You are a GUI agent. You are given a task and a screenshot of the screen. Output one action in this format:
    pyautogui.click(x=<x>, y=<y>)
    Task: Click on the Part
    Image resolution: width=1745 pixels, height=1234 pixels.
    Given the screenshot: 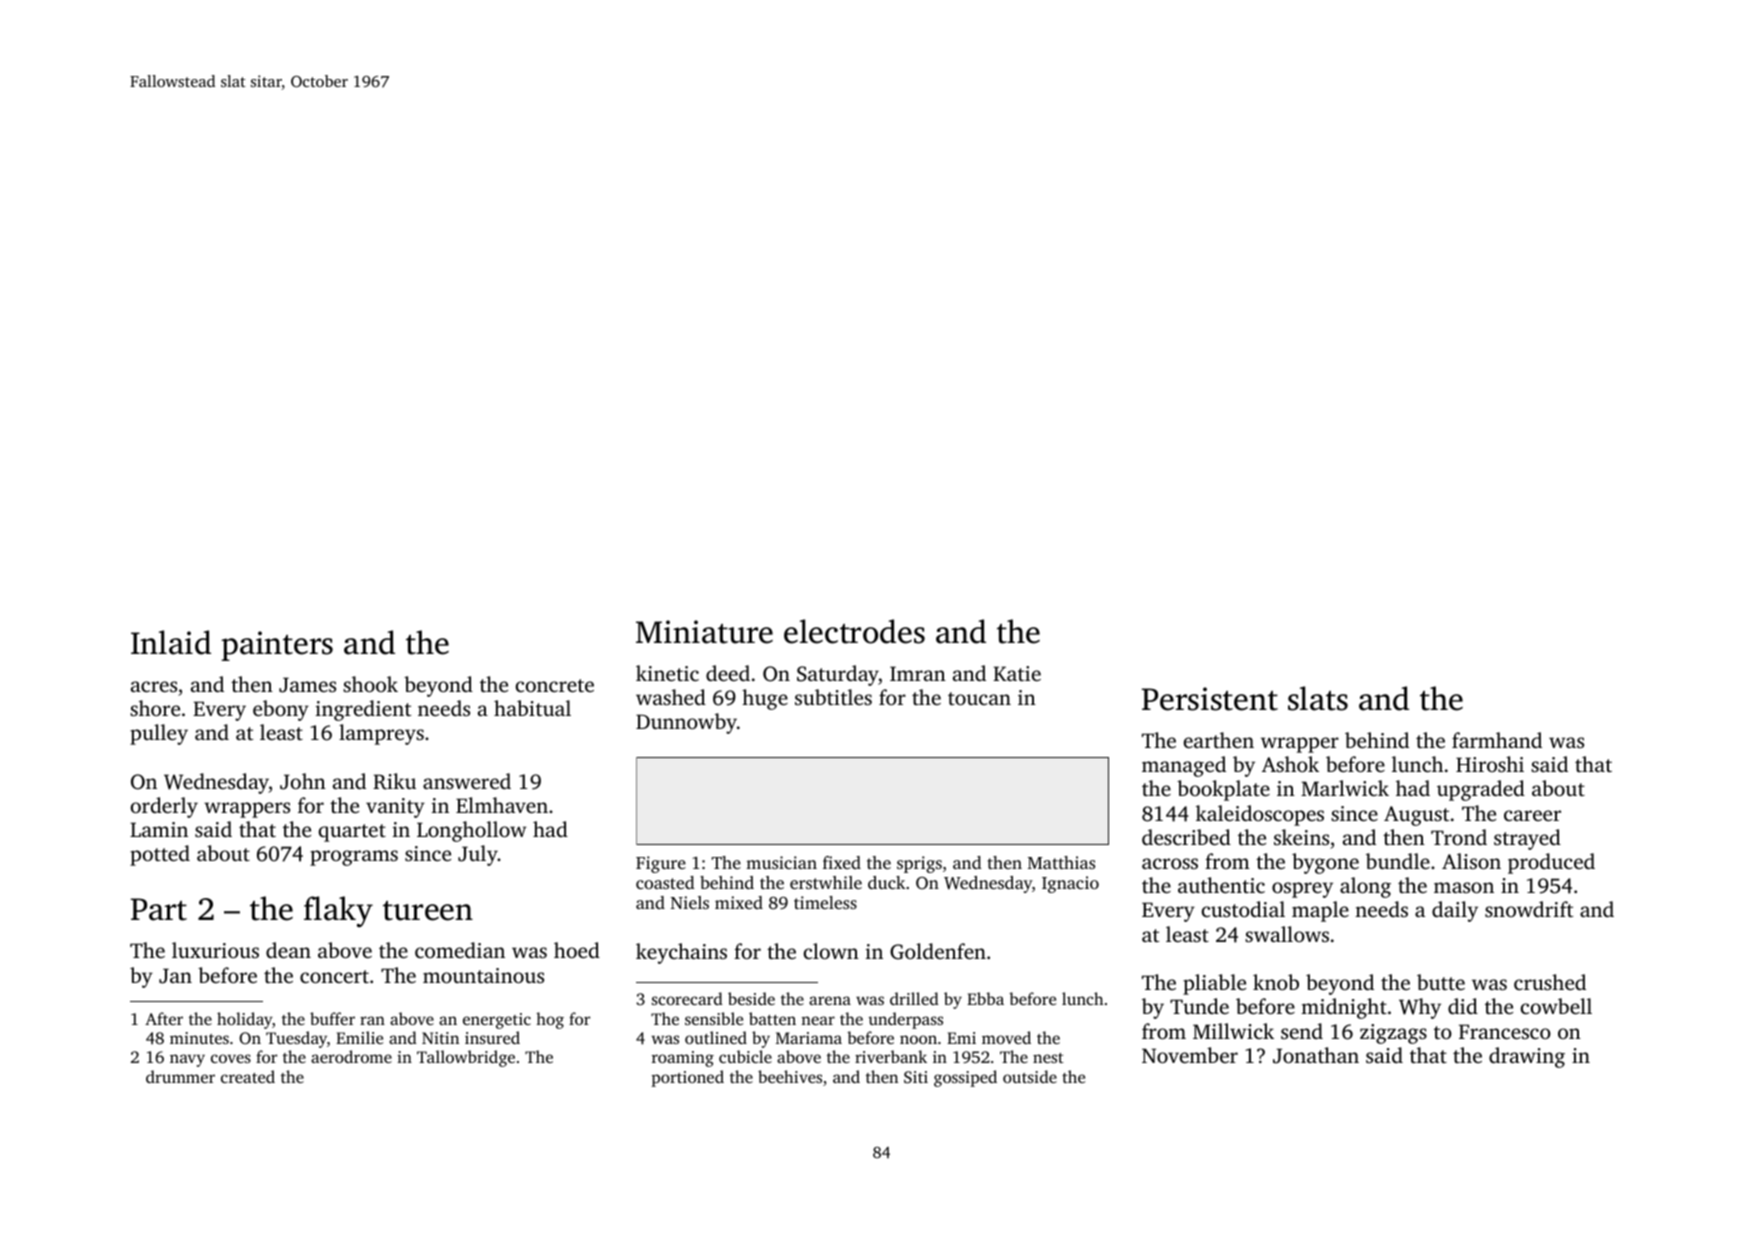 What is the action you would take?
    pyautogui.click(x=159, y=909)
